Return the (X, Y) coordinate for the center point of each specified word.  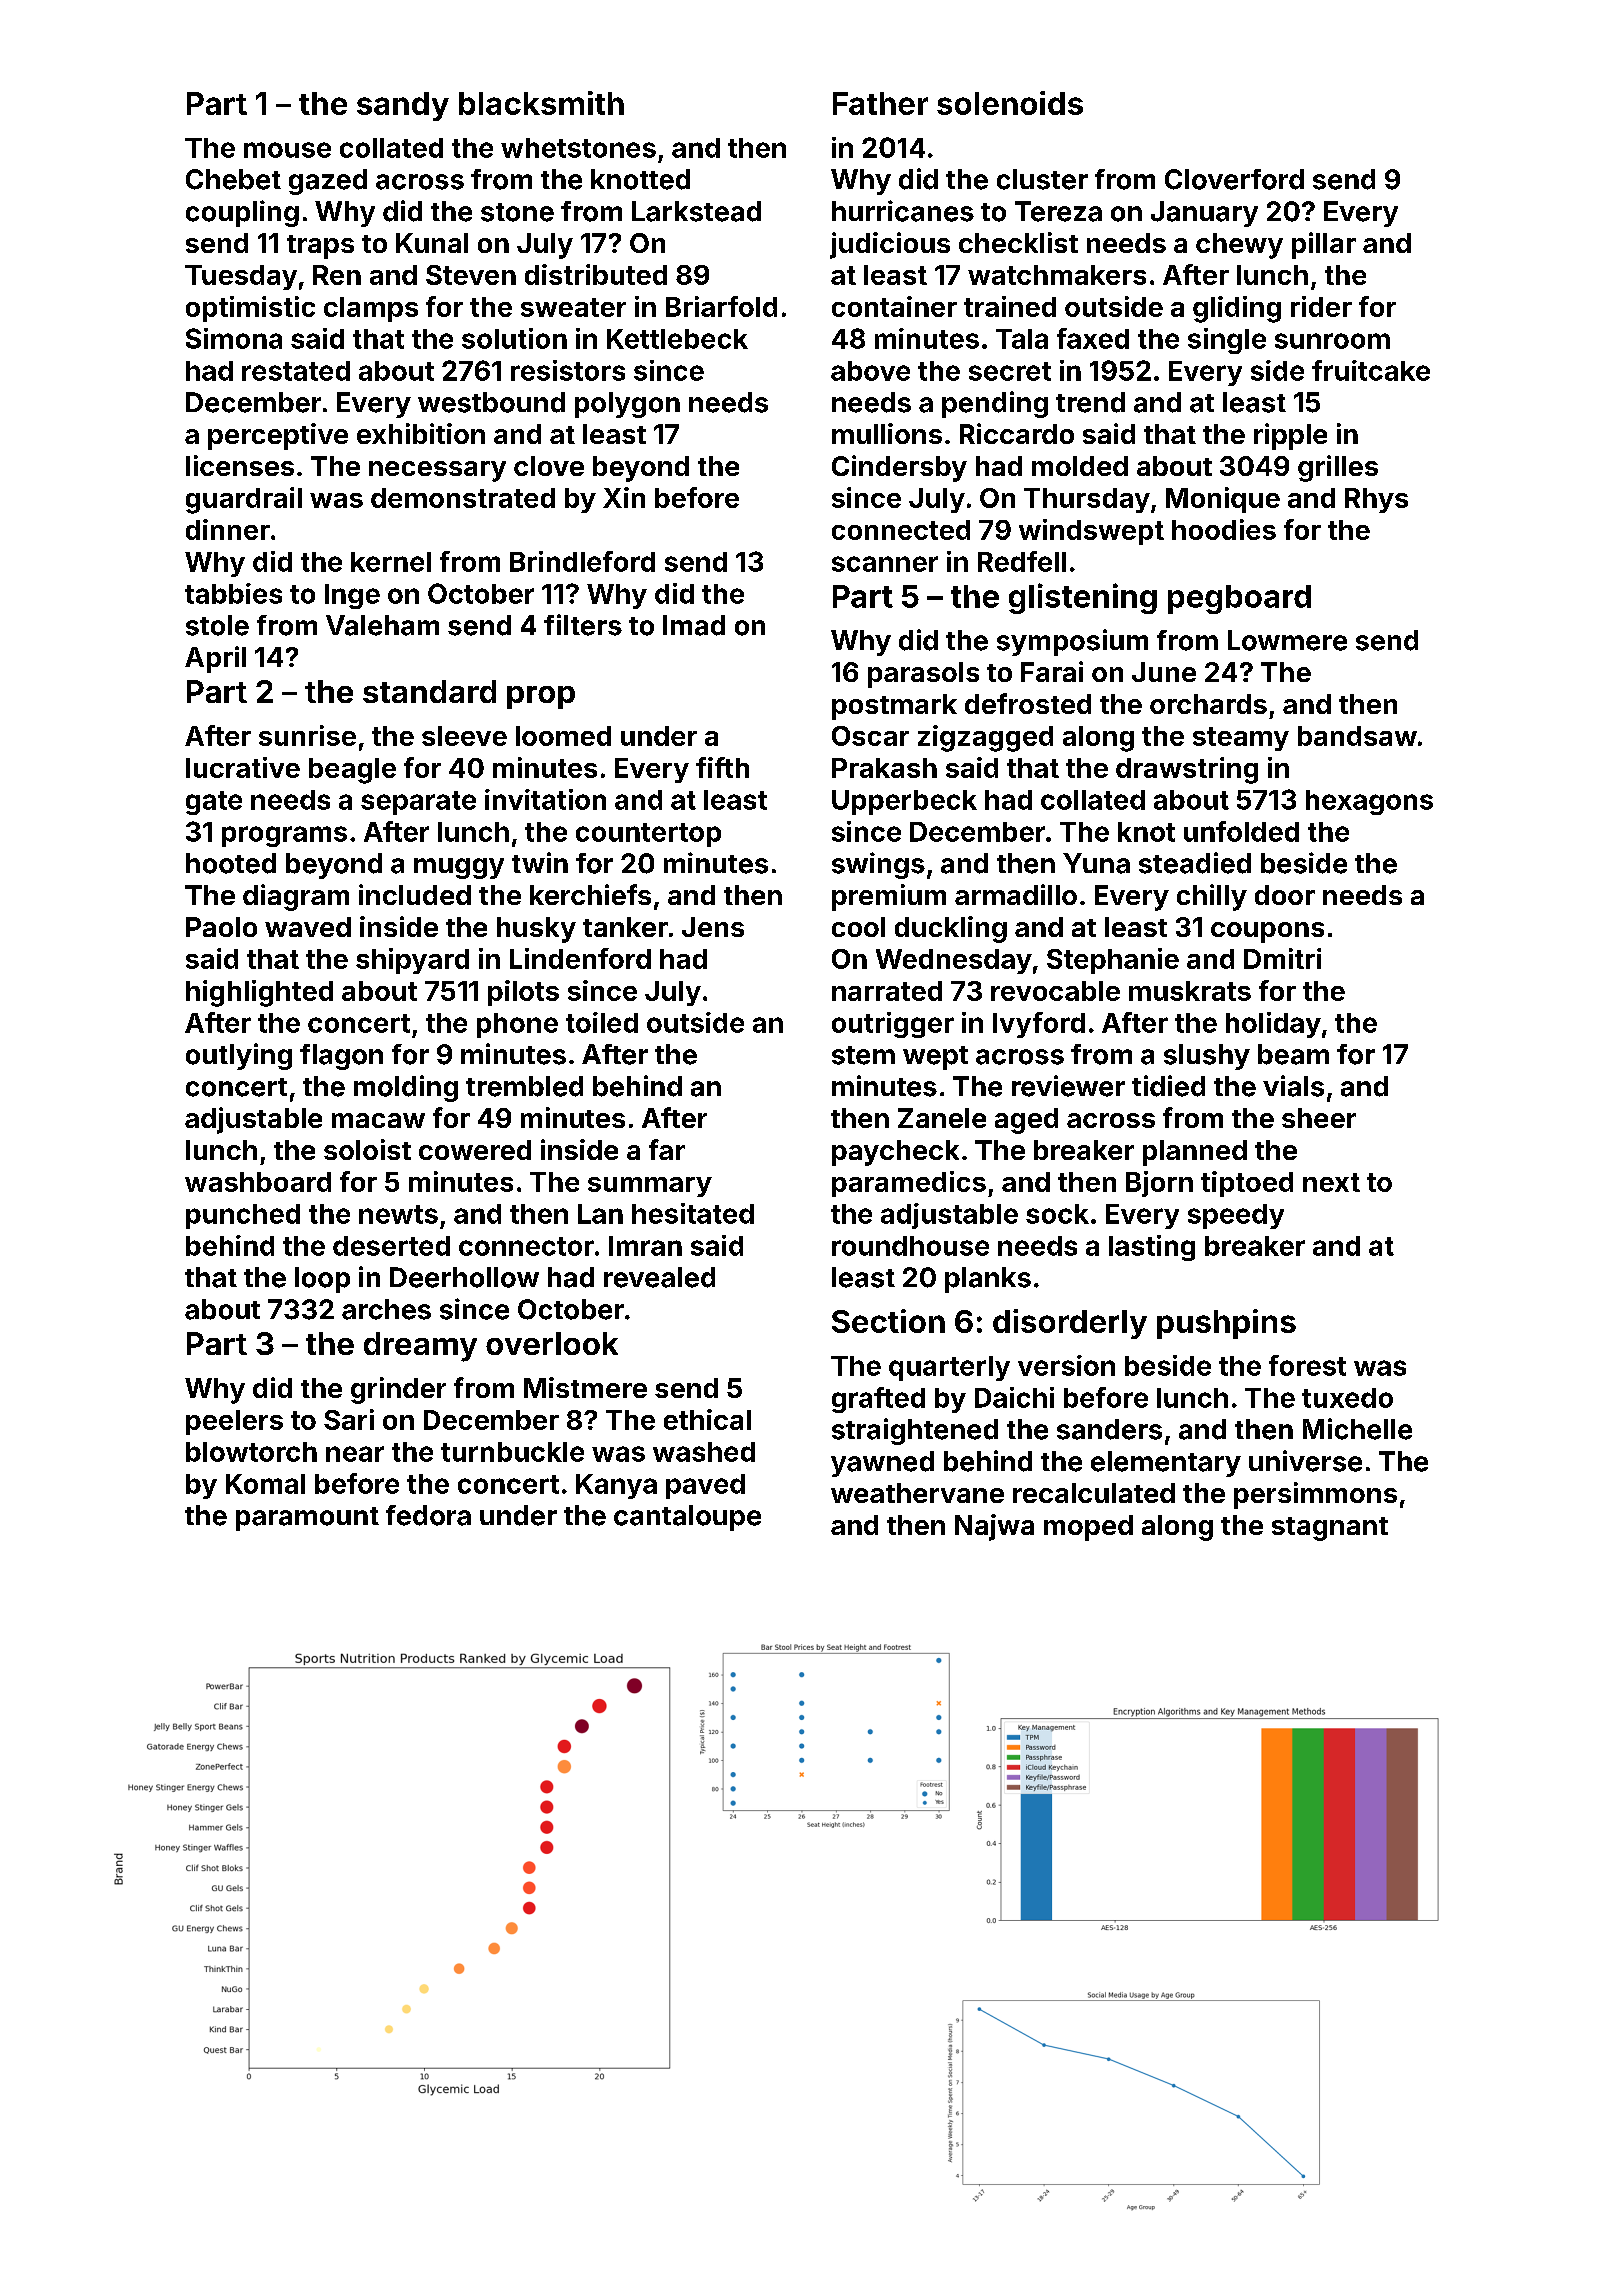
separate (418, 803)
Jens (713, 927)
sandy (403, 106)
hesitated (693, 1213)
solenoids (1010, 103)
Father (880, 103)
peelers (234, 1422)
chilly (1212, 897)
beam (1293, 1054)
